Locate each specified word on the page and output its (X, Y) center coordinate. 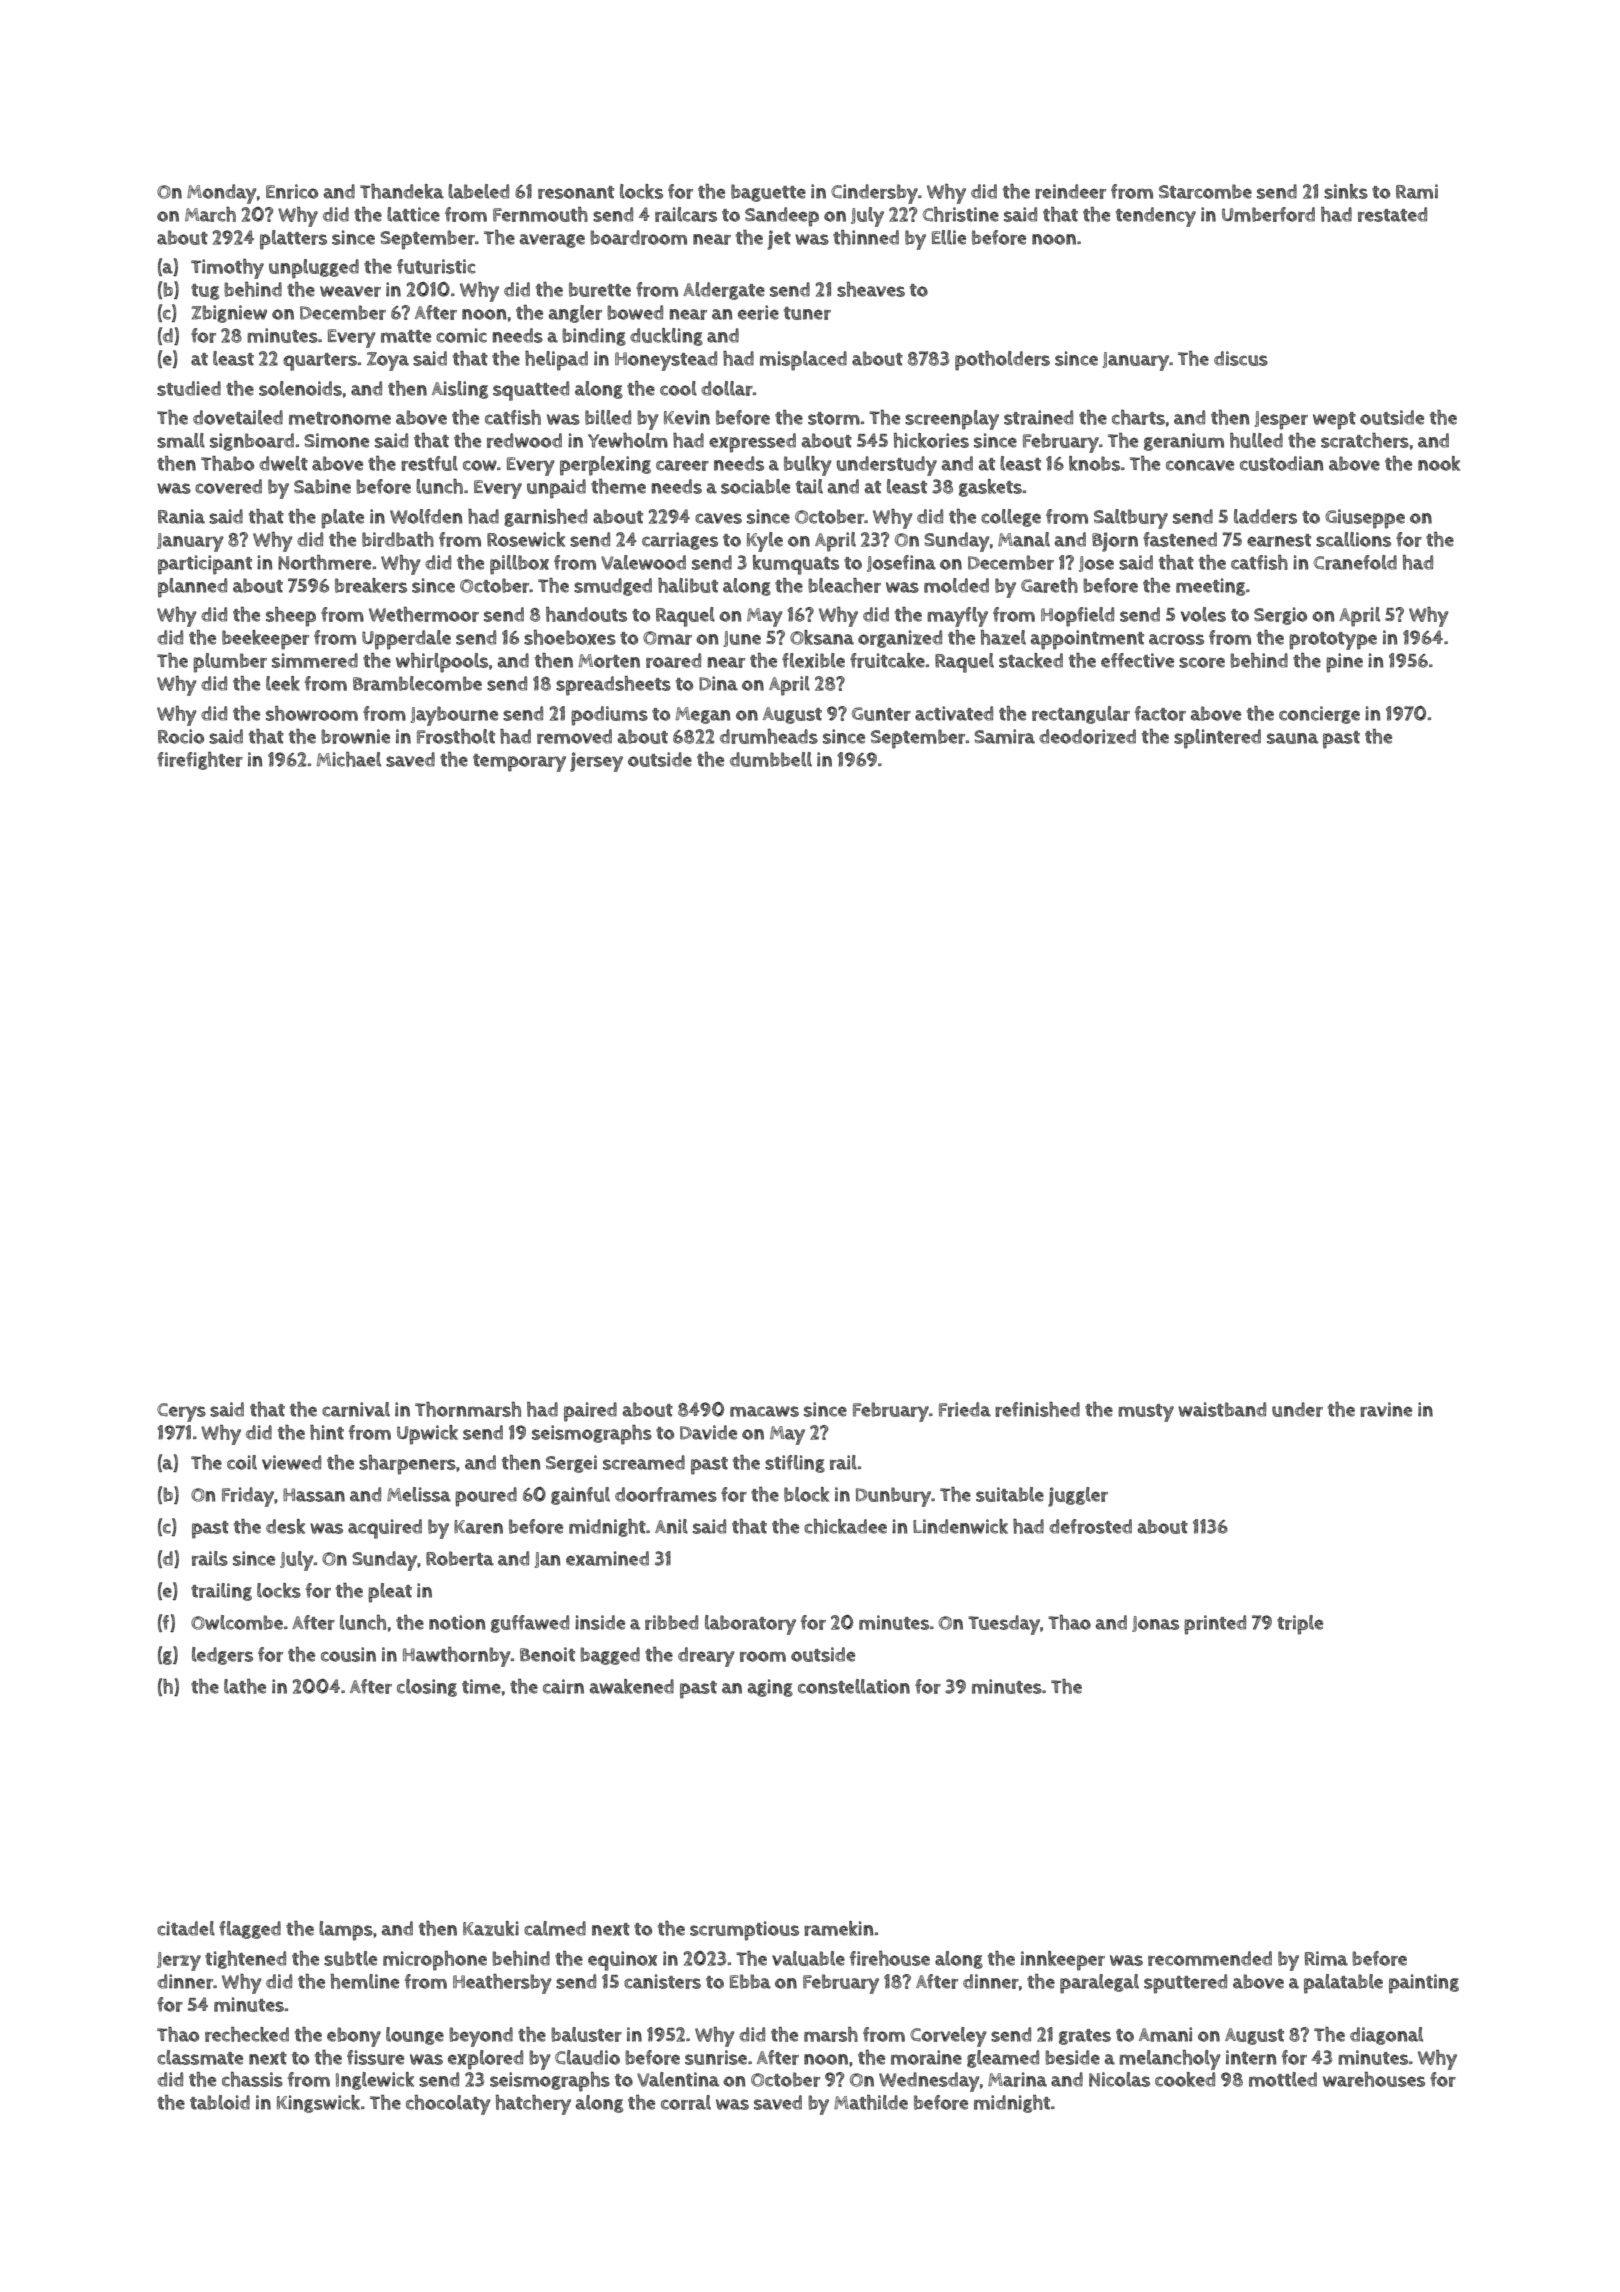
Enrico (292, 191)
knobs (1094, 463)
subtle (350, 1958)
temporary (519, 763)
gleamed (1003, 2059)
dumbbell (771, 759)
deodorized (1087, 736)
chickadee (845, 1526)
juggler (1078, 1497)
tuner (807, 313)
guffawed (530, 1624)
